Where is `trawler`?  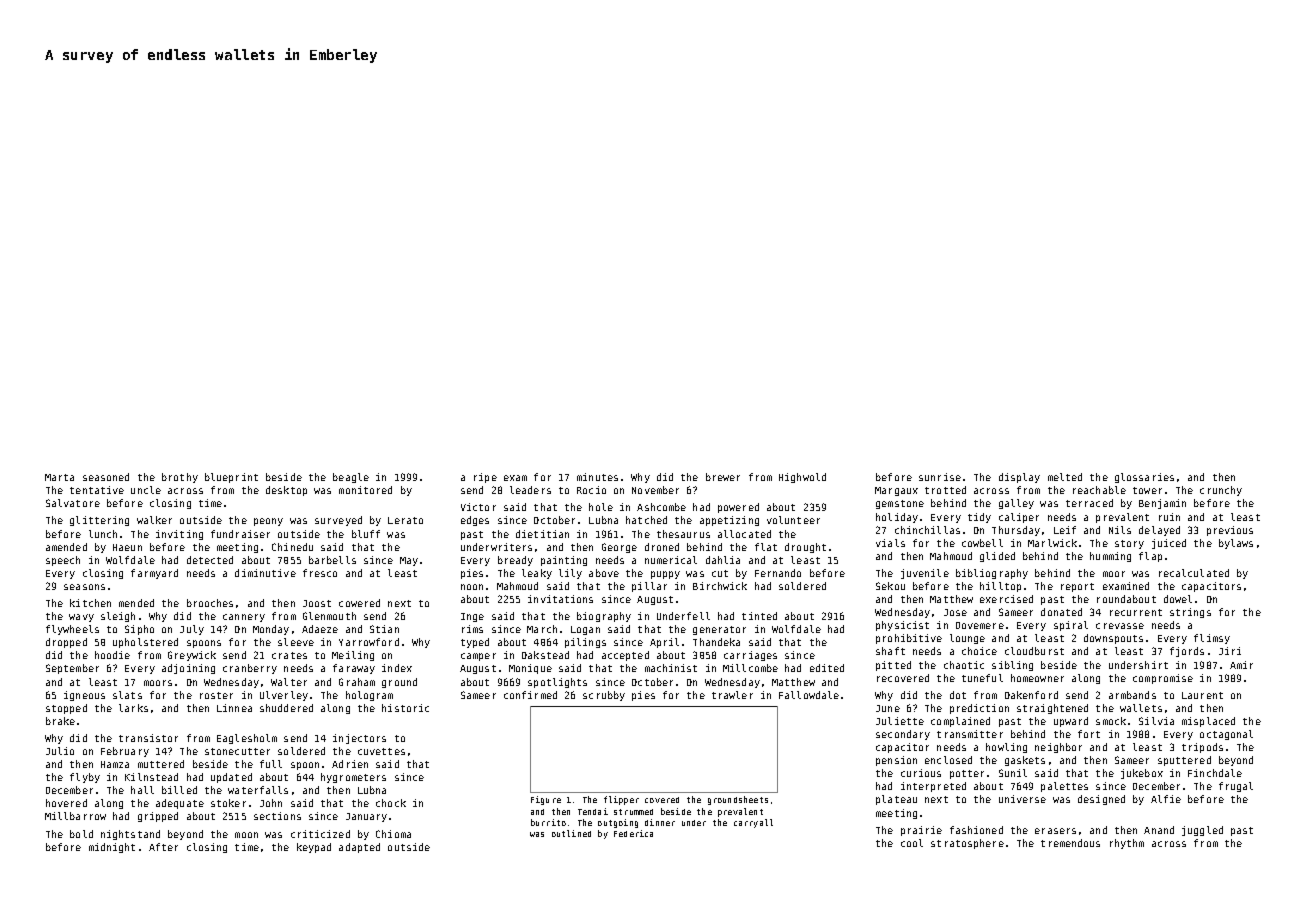
trawler is located at coordinates (732, 695).
